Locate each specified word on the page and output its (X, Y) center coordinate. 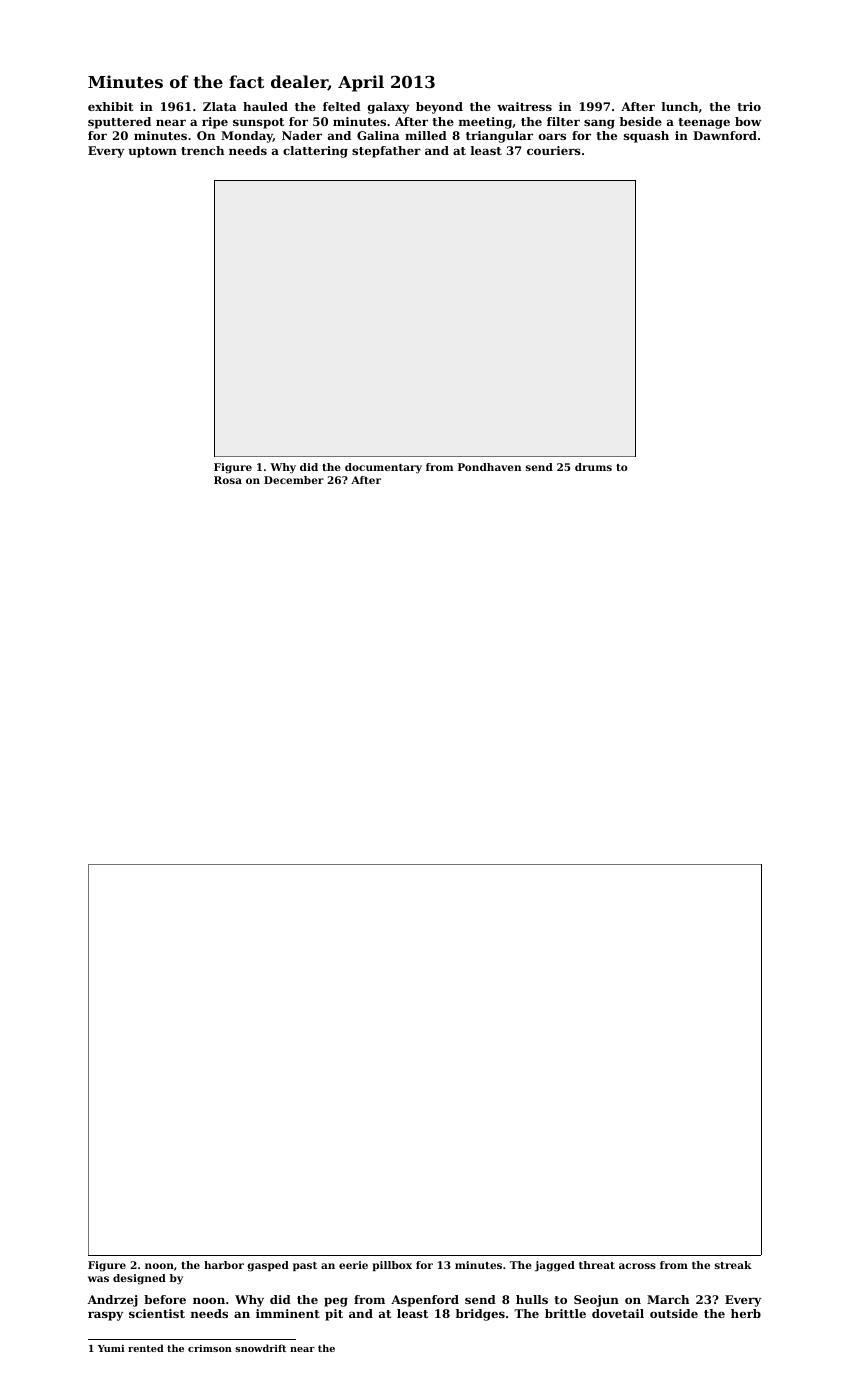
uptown (152, 152)
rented (146, 1348)
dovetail (618, 1313)
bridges (480, 1315)
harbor (224, 1265)
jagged (554, 1266)
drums (593, 467)
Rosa (228, 480)
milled (426, 135)
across (637, 1266)
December (294, 480)
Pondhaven (490, 467)
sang (599, 124)
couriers (554, 150)
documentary (383, 468)
